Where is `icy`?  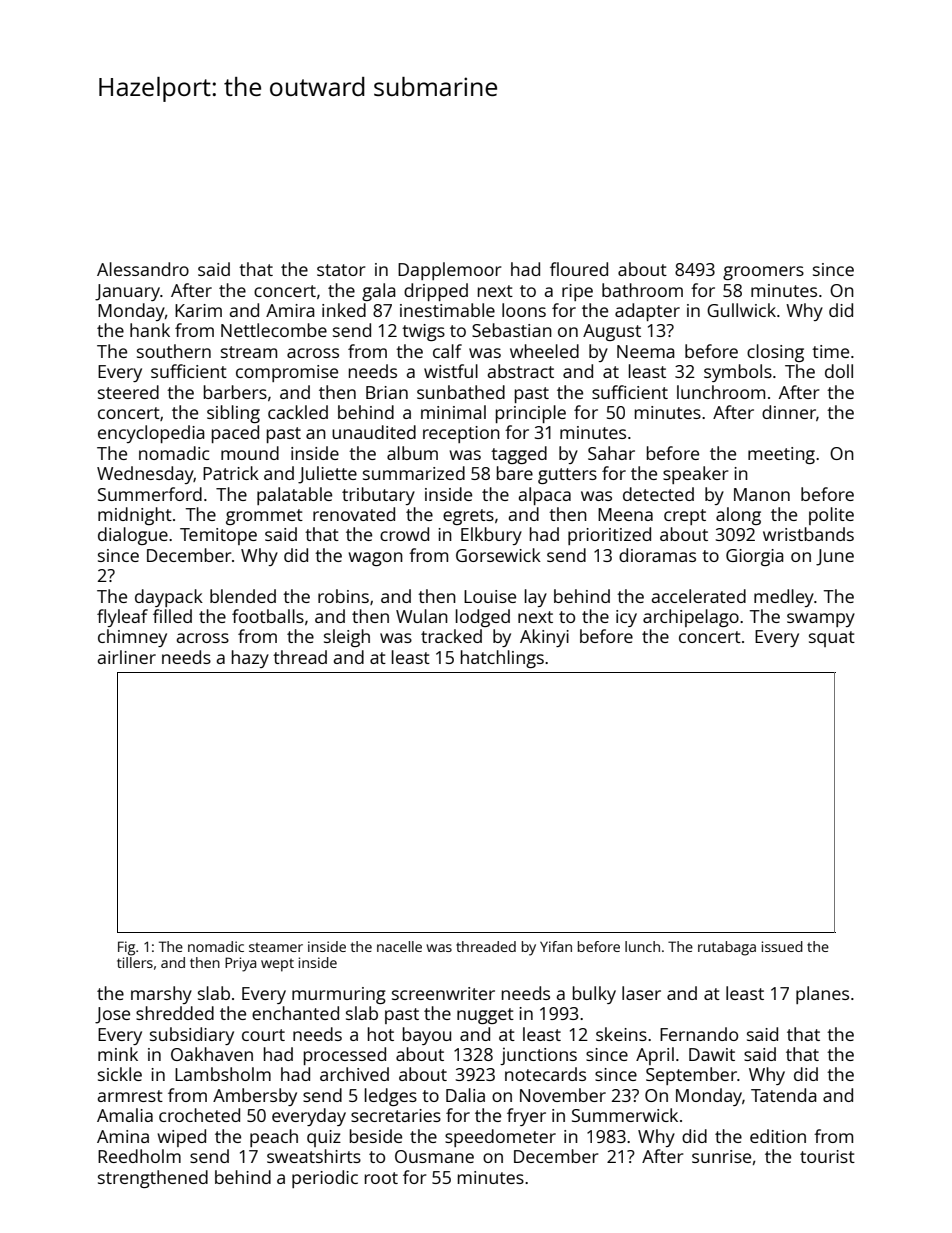
icy is located at coordinates (626, 618).
